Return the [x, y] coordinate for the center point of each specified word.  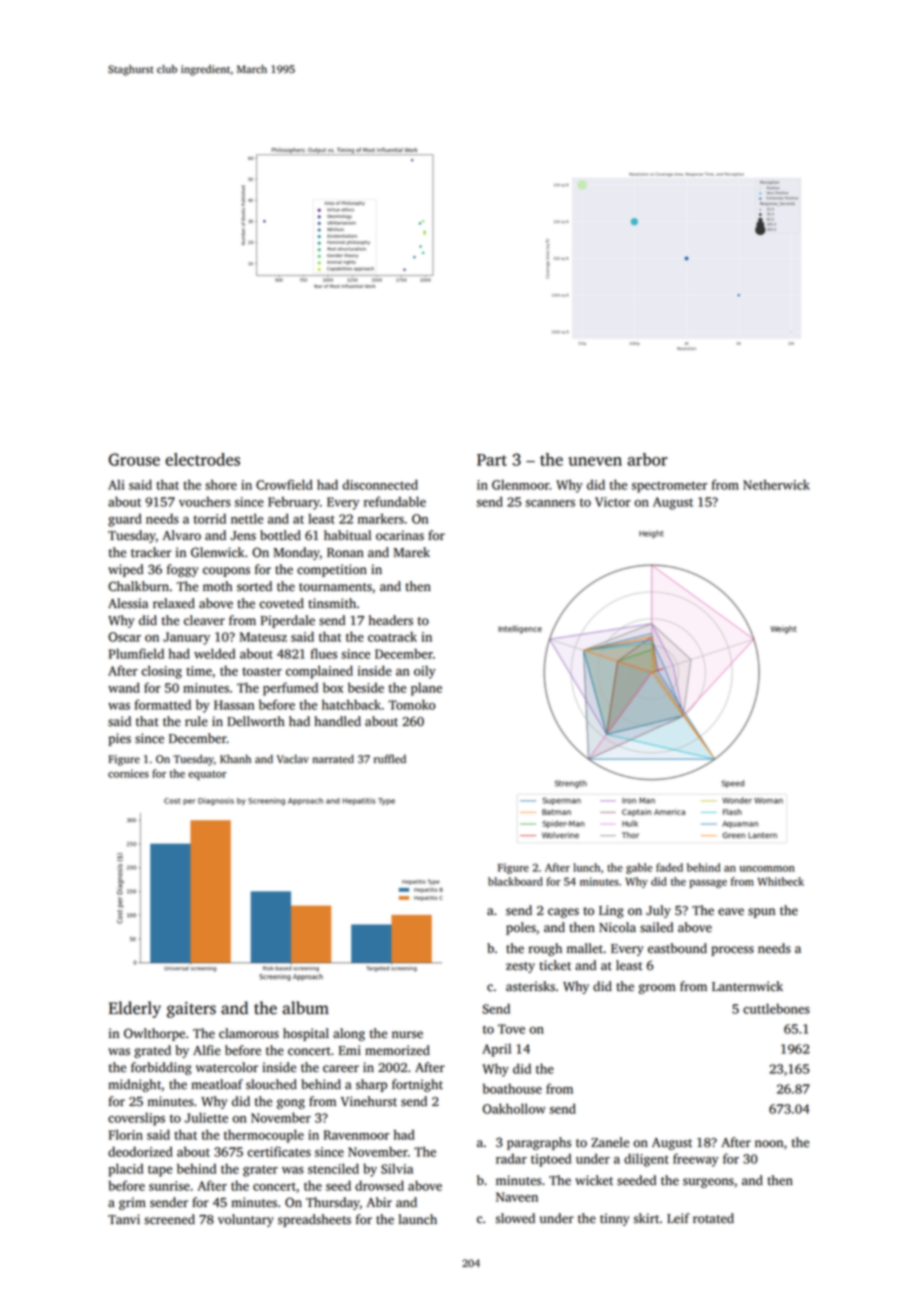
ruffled [390, 759]
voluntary [246, 1220]
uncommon [767, 869]
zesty [520, 967]
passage [708, 884]
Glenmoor [520, 484]
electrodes [202, 459]
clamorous [249, 1033]
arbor [647, 459]
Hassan [234, 705]
